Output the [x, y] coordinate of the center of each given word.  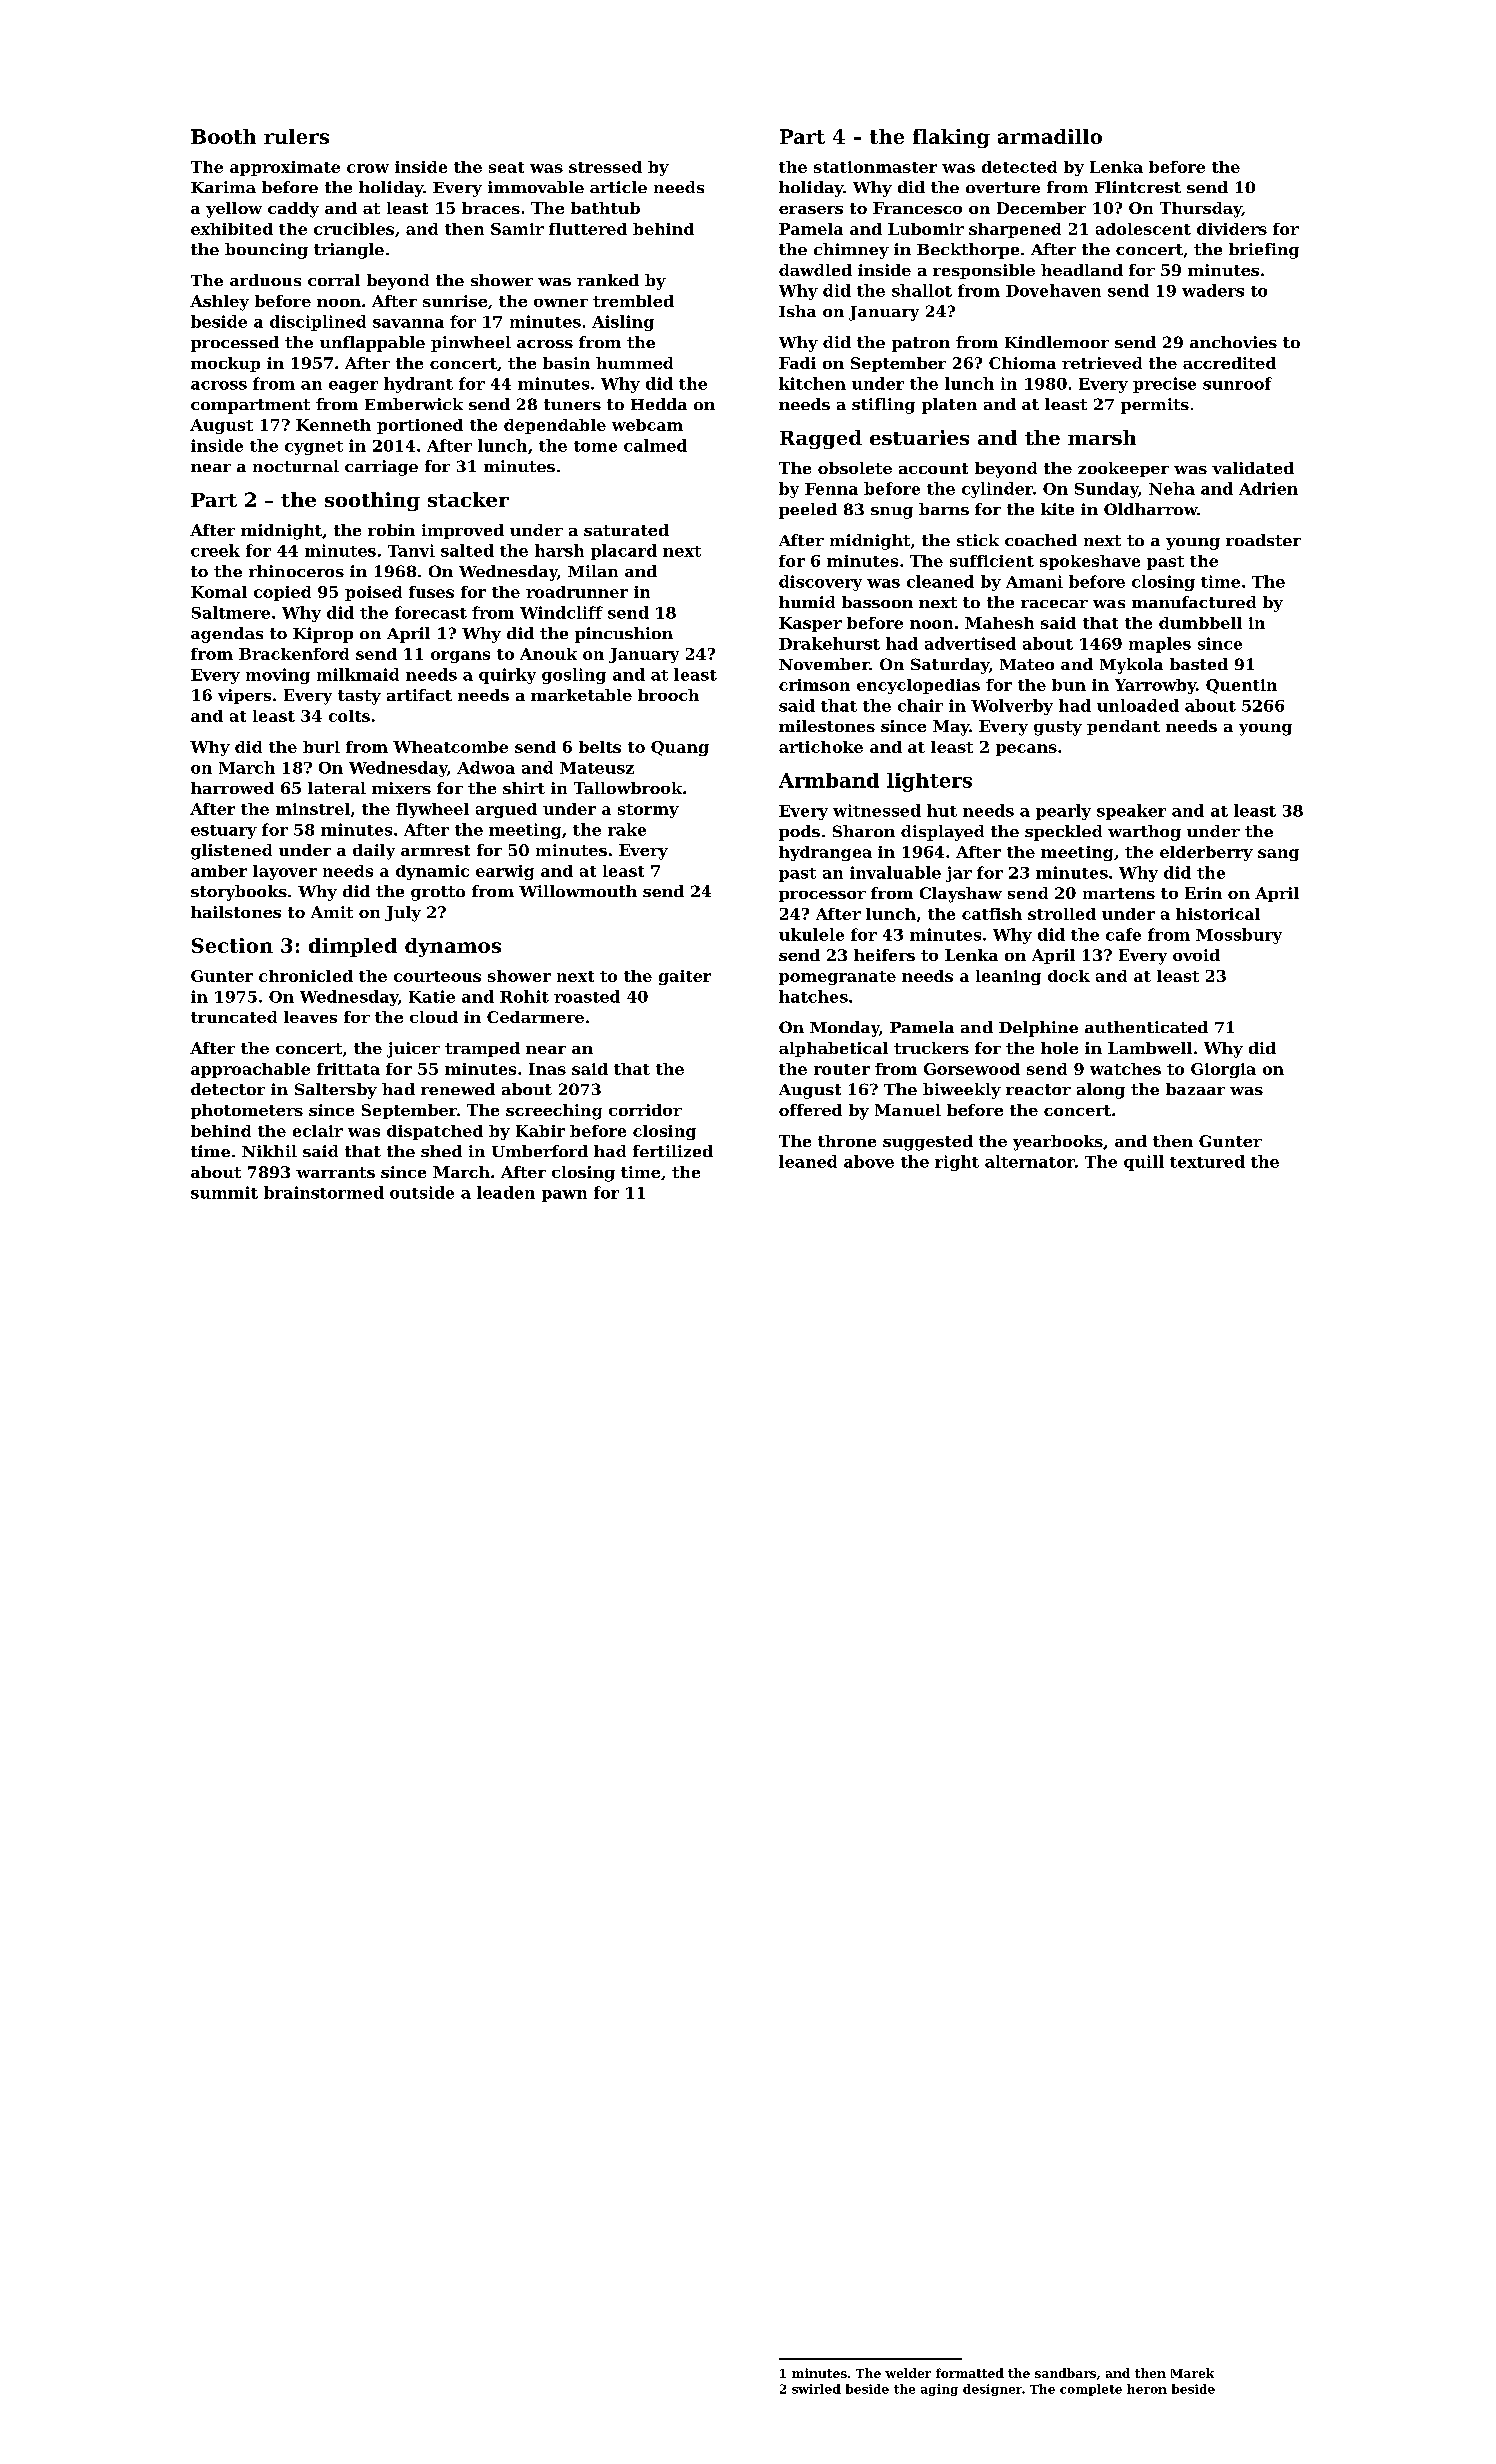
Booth [223, 136]
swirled [816, 2389]
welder [908, 2373]
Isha [797, 311]
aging [939, 2390]
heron [1147, 2389]
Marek [1192, 2373]
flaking [951, 138]
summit [224, 1192]
